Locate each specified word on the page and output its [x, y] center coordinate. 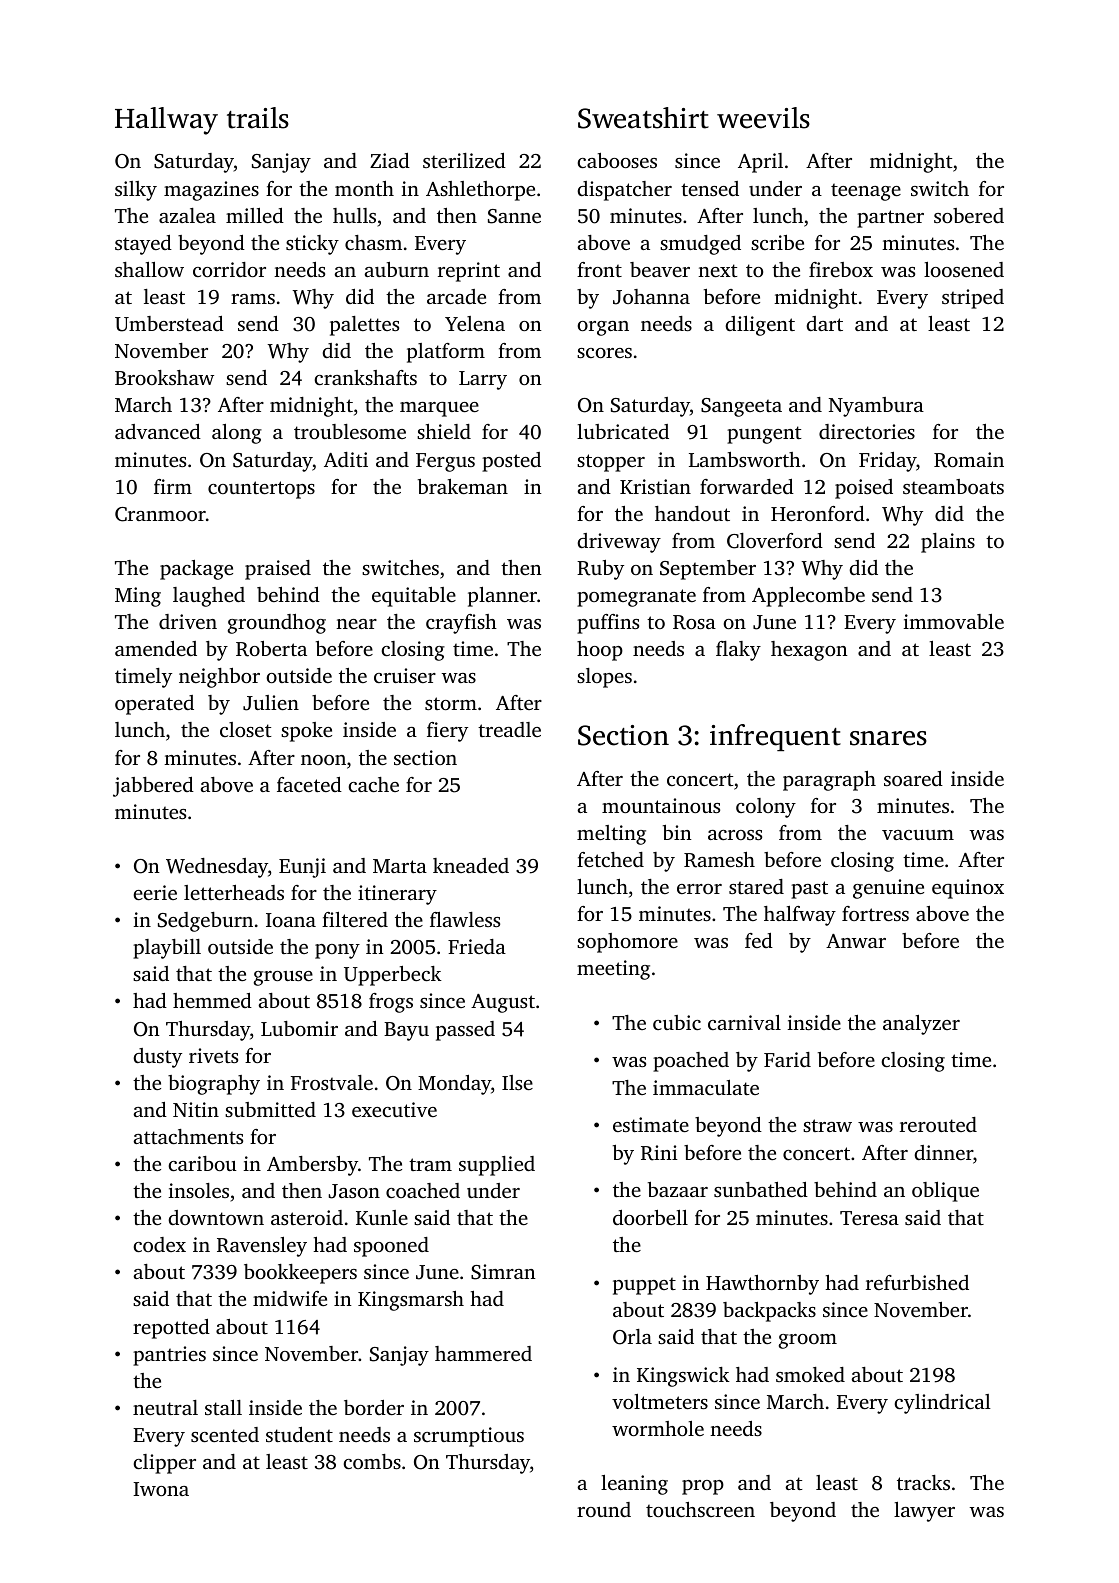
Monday [454, 1085]
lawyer [924, 1512]
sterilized [464, 160]
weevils [763, 118]
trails [258, 118]
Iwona [161, 1489]
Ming [138, 597]
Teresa [869, 1218]
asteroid [307, 1217]
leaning [634, 1485]
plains [948, 543]
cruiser [405, 675]
